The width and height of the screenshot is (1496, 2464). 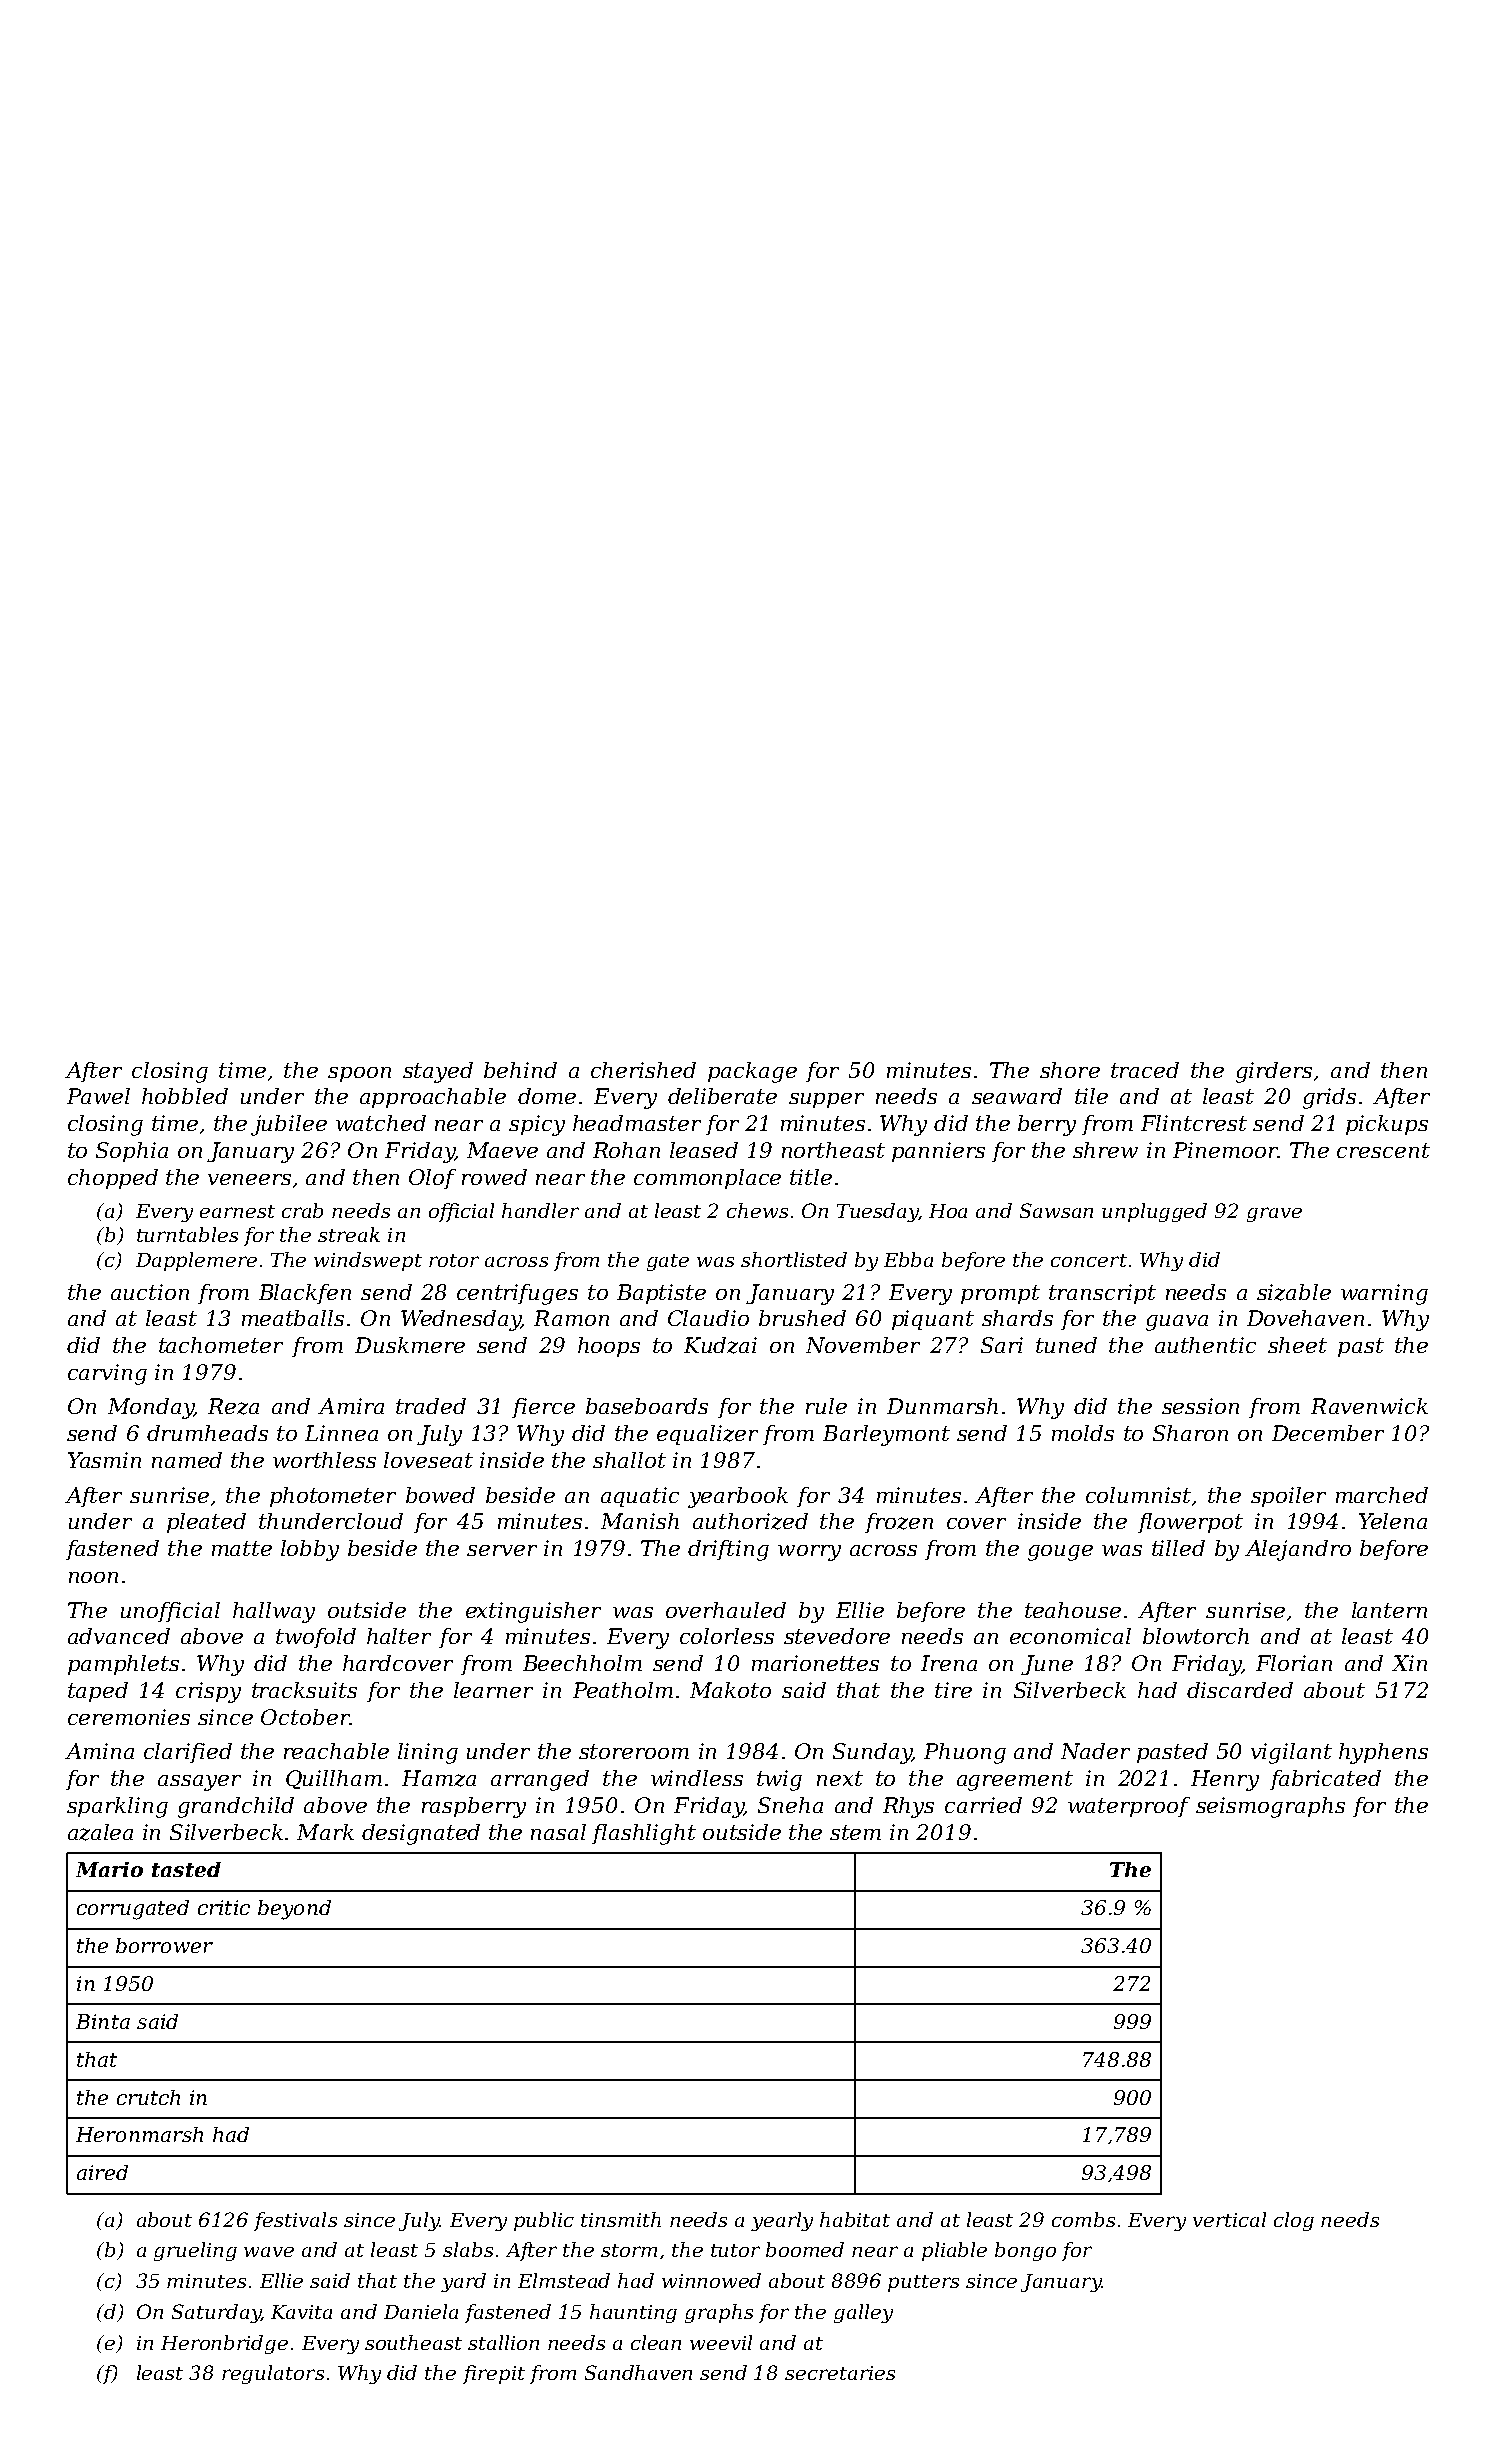 I want to click on hallway, so click(x=274, y=1612).
